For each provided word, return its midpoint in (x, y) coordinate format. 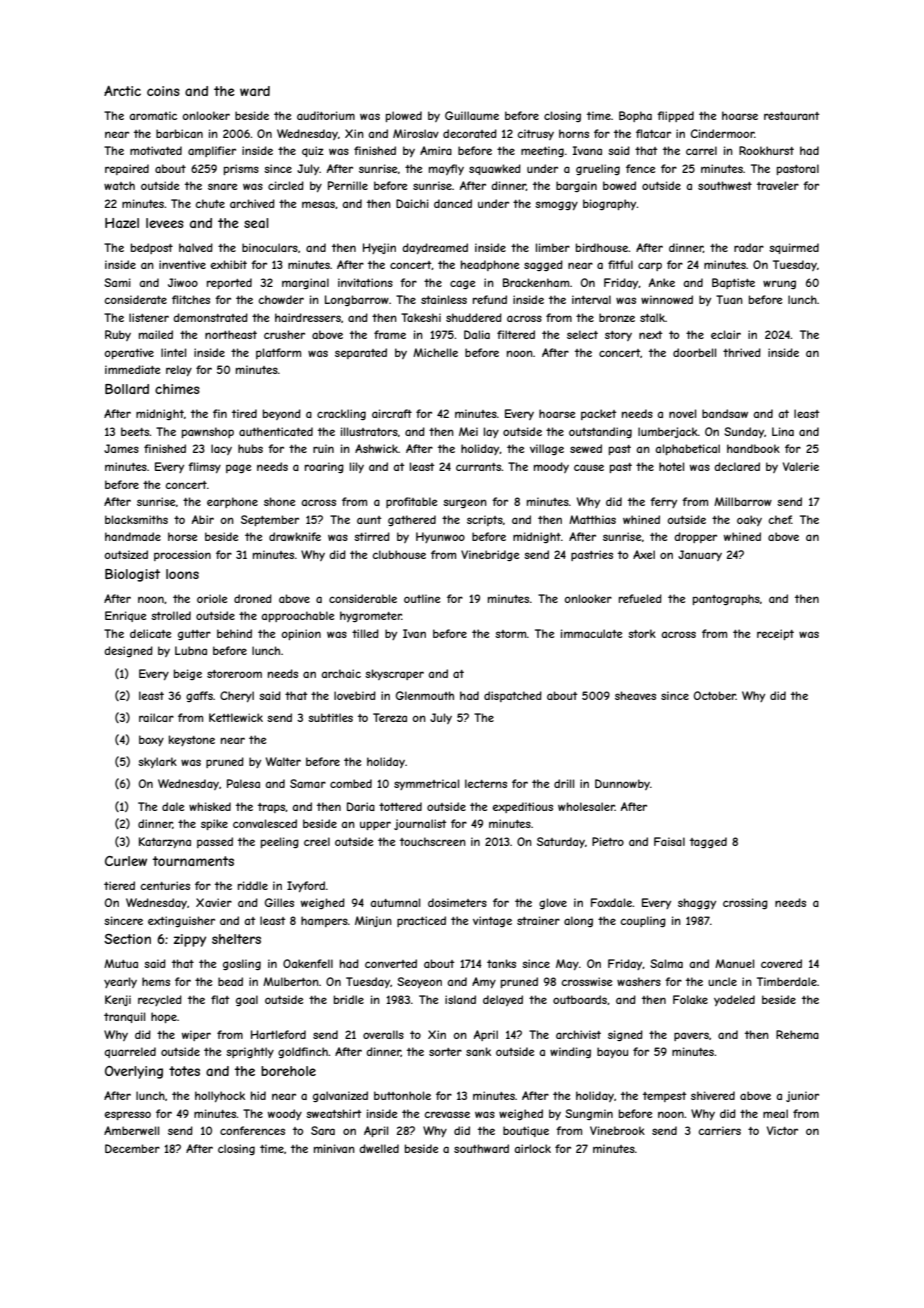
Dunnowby (622, 784)
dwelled (379, 1148)
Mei (468, 431)
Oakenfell (308, 963)
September (270, 520)
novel (682, 413)
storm (511, 634)
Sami (117, 282)
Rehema (797, 1034)
